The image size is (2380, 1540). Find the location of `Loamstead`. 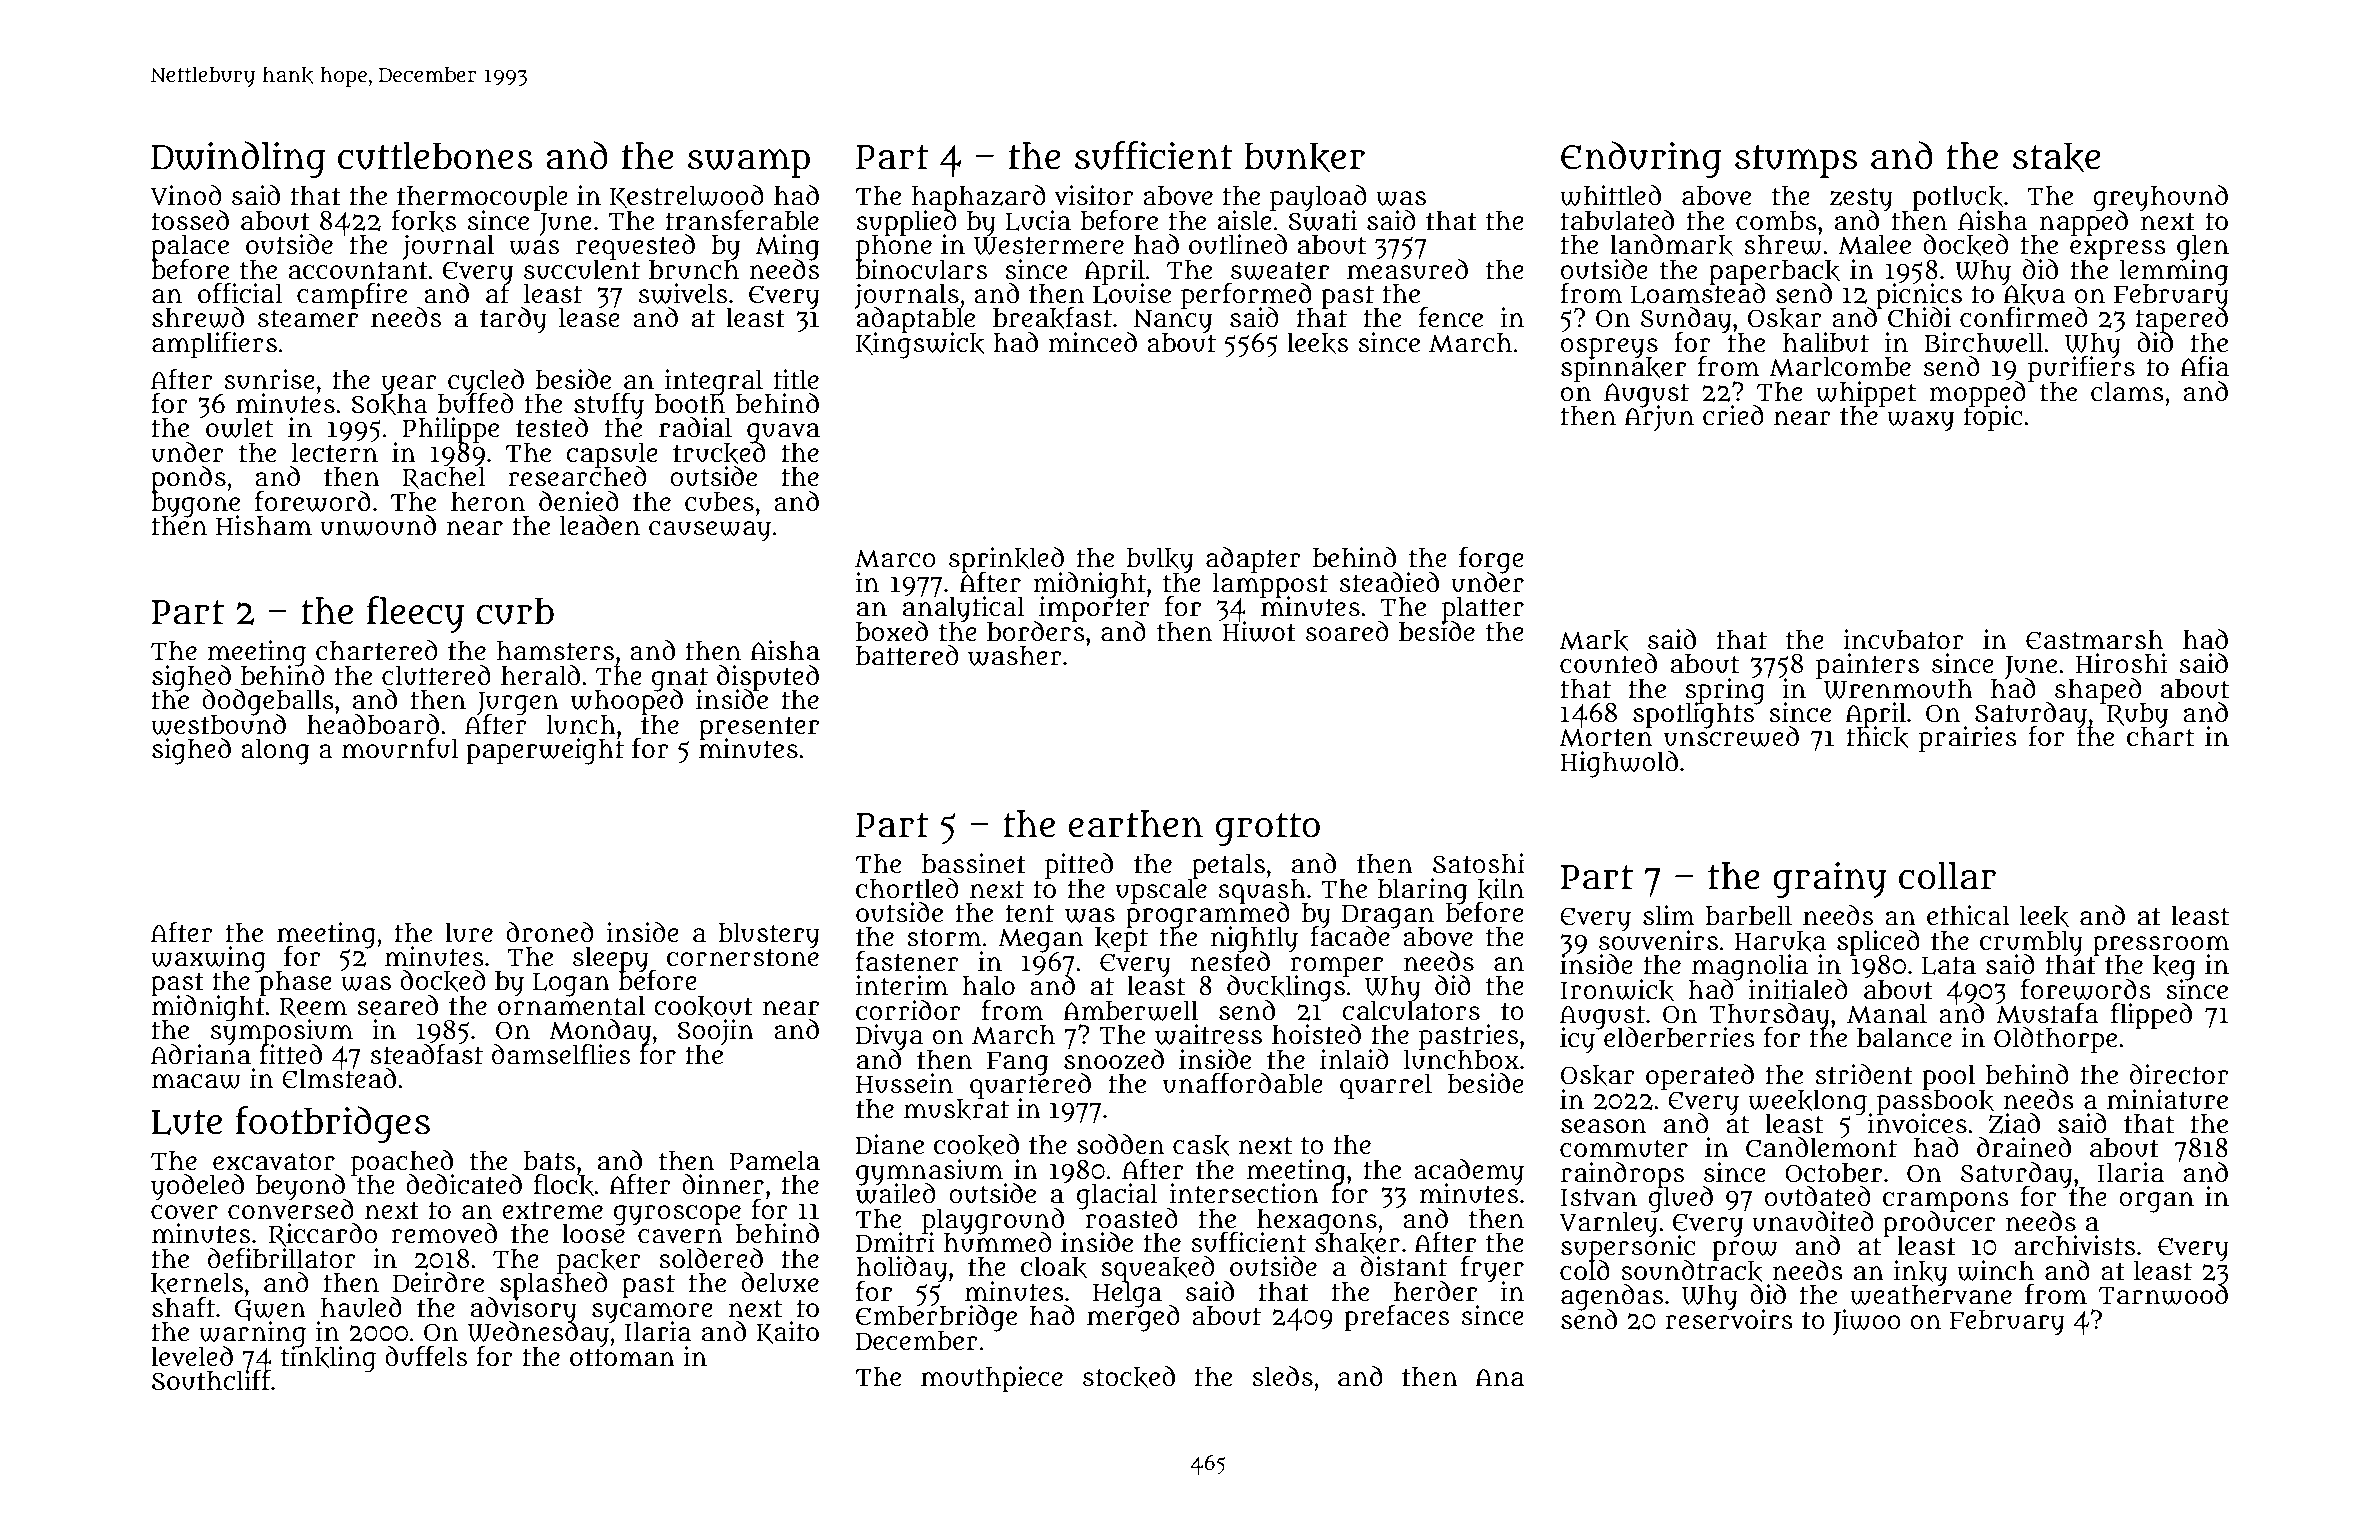

Loamstead is located at coordinates (1698, 294).
